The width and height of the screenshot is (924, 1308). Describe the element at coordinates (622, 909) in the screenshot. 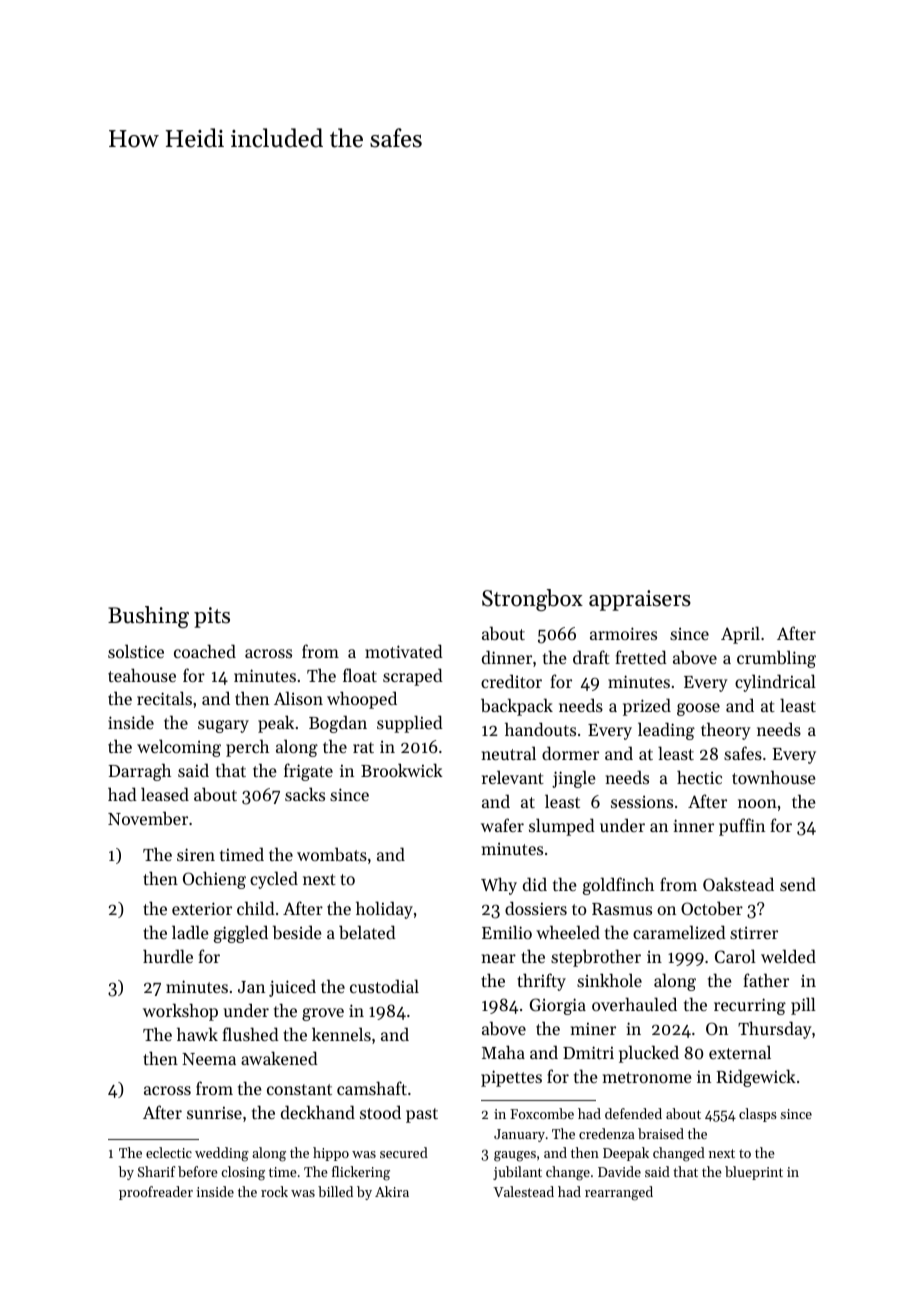

I see `Rasmus` at that location.
